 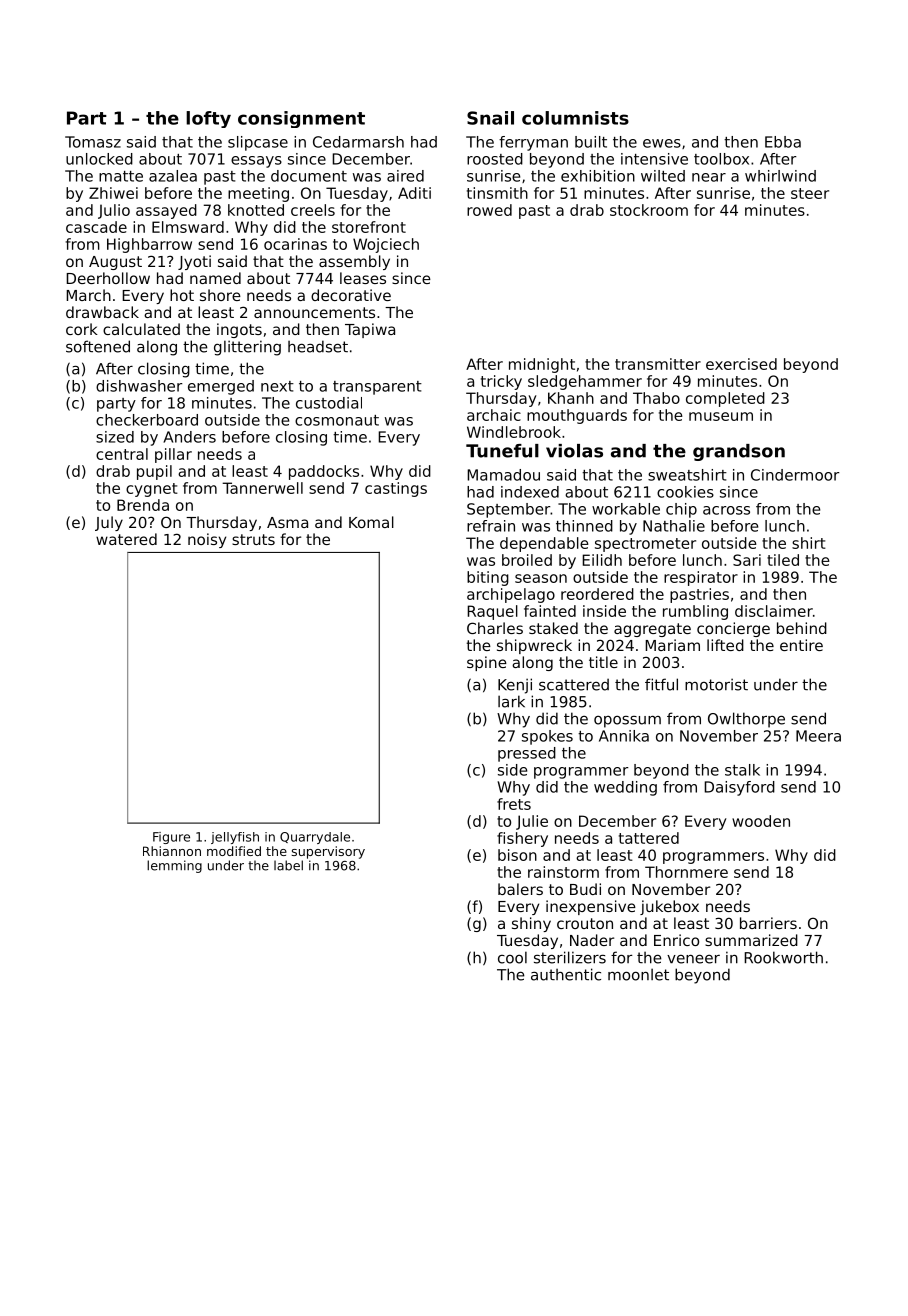 I want to click on decorative, so click(x=351, y=295).
